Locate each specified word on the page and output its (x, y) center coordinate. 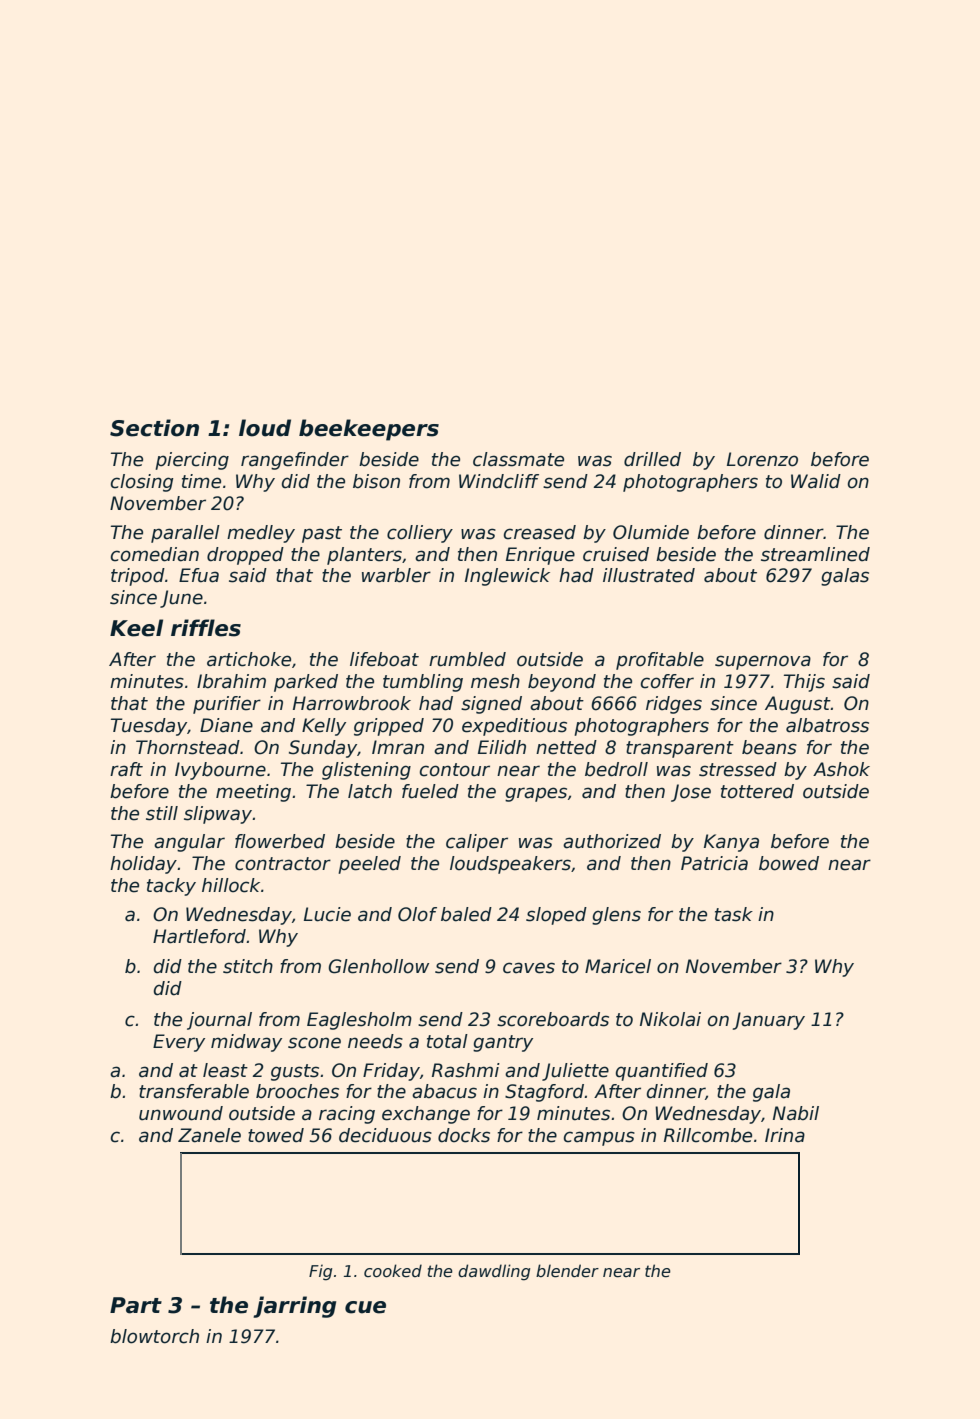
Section (154, 428)
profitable (660, 661)
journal (219, 1021)
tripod (138, 577)
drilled (652, 459)
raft (126, 769)
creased (540, 532)
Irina (785, 1135)
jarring (294, 1307)
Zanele (209, 1135)
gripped (389, 727)
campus (599, 1138)
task (734, 914)
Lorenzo (762, 459)
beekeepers (369, 430)
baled (466, 914)
